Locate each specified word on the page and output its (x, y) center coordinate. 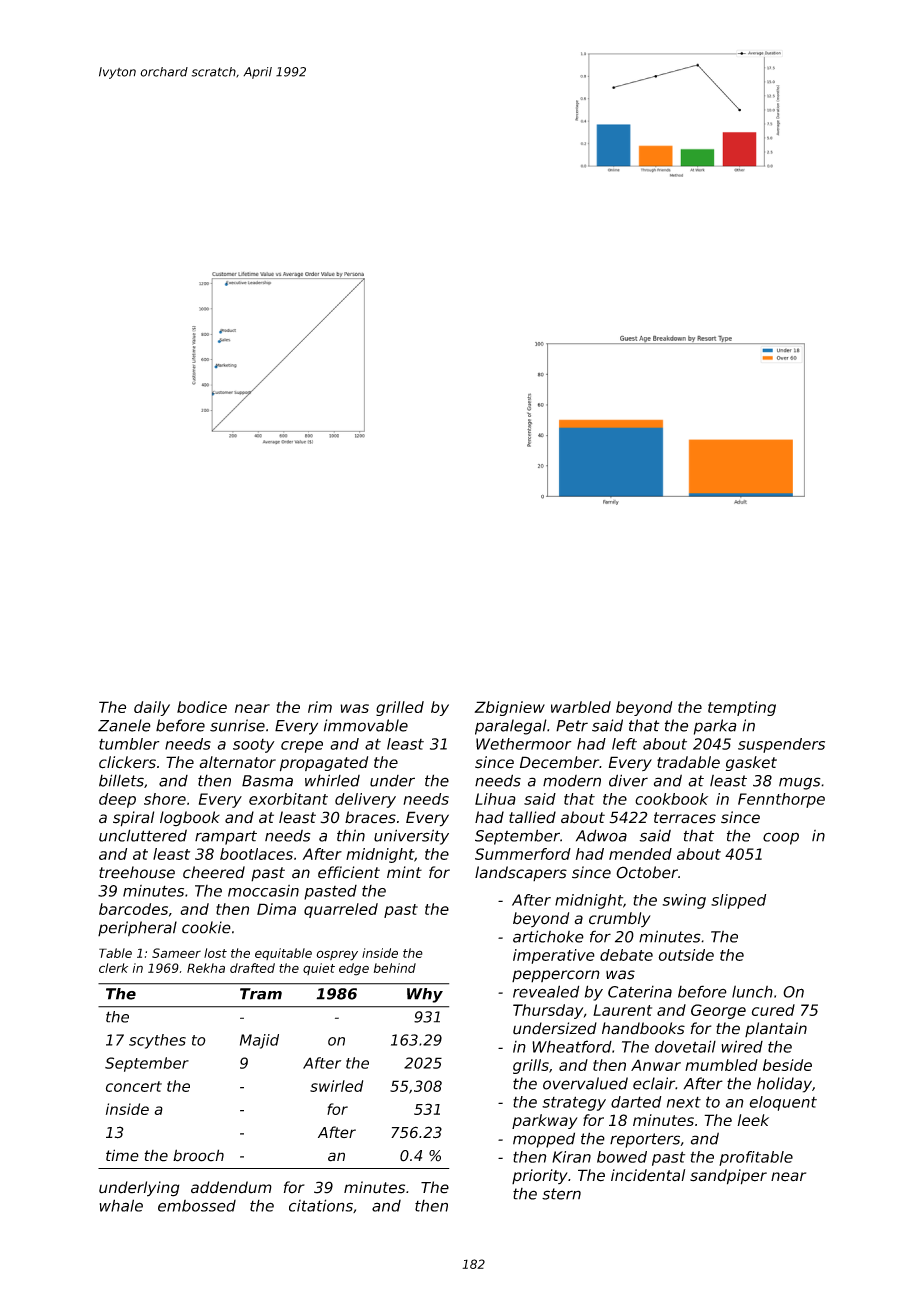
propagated (324, 764)
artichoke (548, 936)
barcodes (133, 909)
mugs (800, 783)
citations (321, 1205)
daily (152, 708)
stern (561, 1194)
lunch (752, 991)
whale (121, 1205)
